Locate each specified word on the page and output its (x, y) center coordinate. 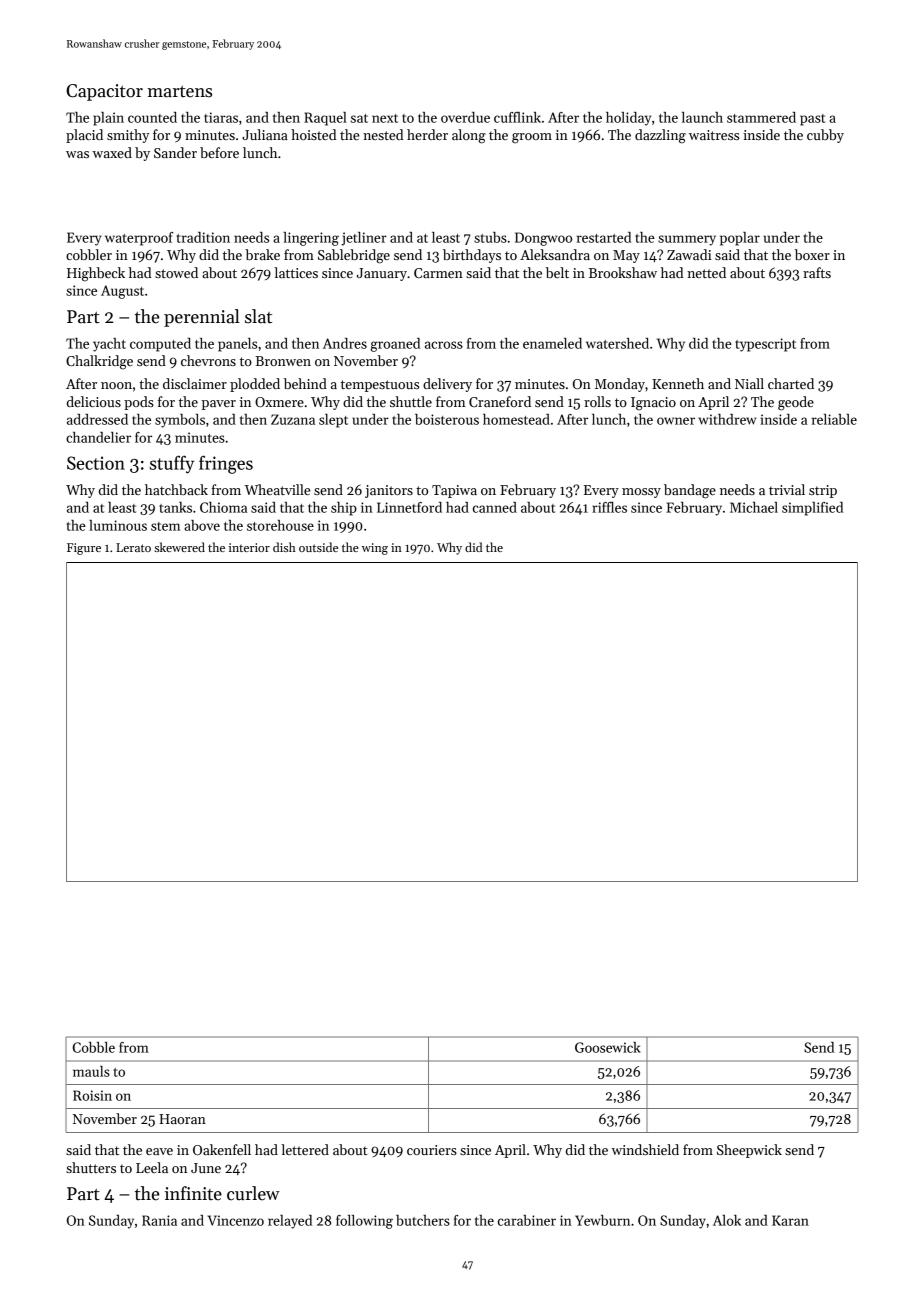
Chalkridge (99, 362)
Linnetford (409, 507)
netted (706, 272)
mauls (91, 1071)
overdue (465, 117)
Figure (84, 549)
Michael (754, 507)
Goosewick (608, 1047)
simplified (812, 509)
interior (249, 547)
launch (702, 117)
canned (495, 507)
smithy (128, 136)
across (444, 345)
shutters (91, 1167)
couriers (432, 1150)
